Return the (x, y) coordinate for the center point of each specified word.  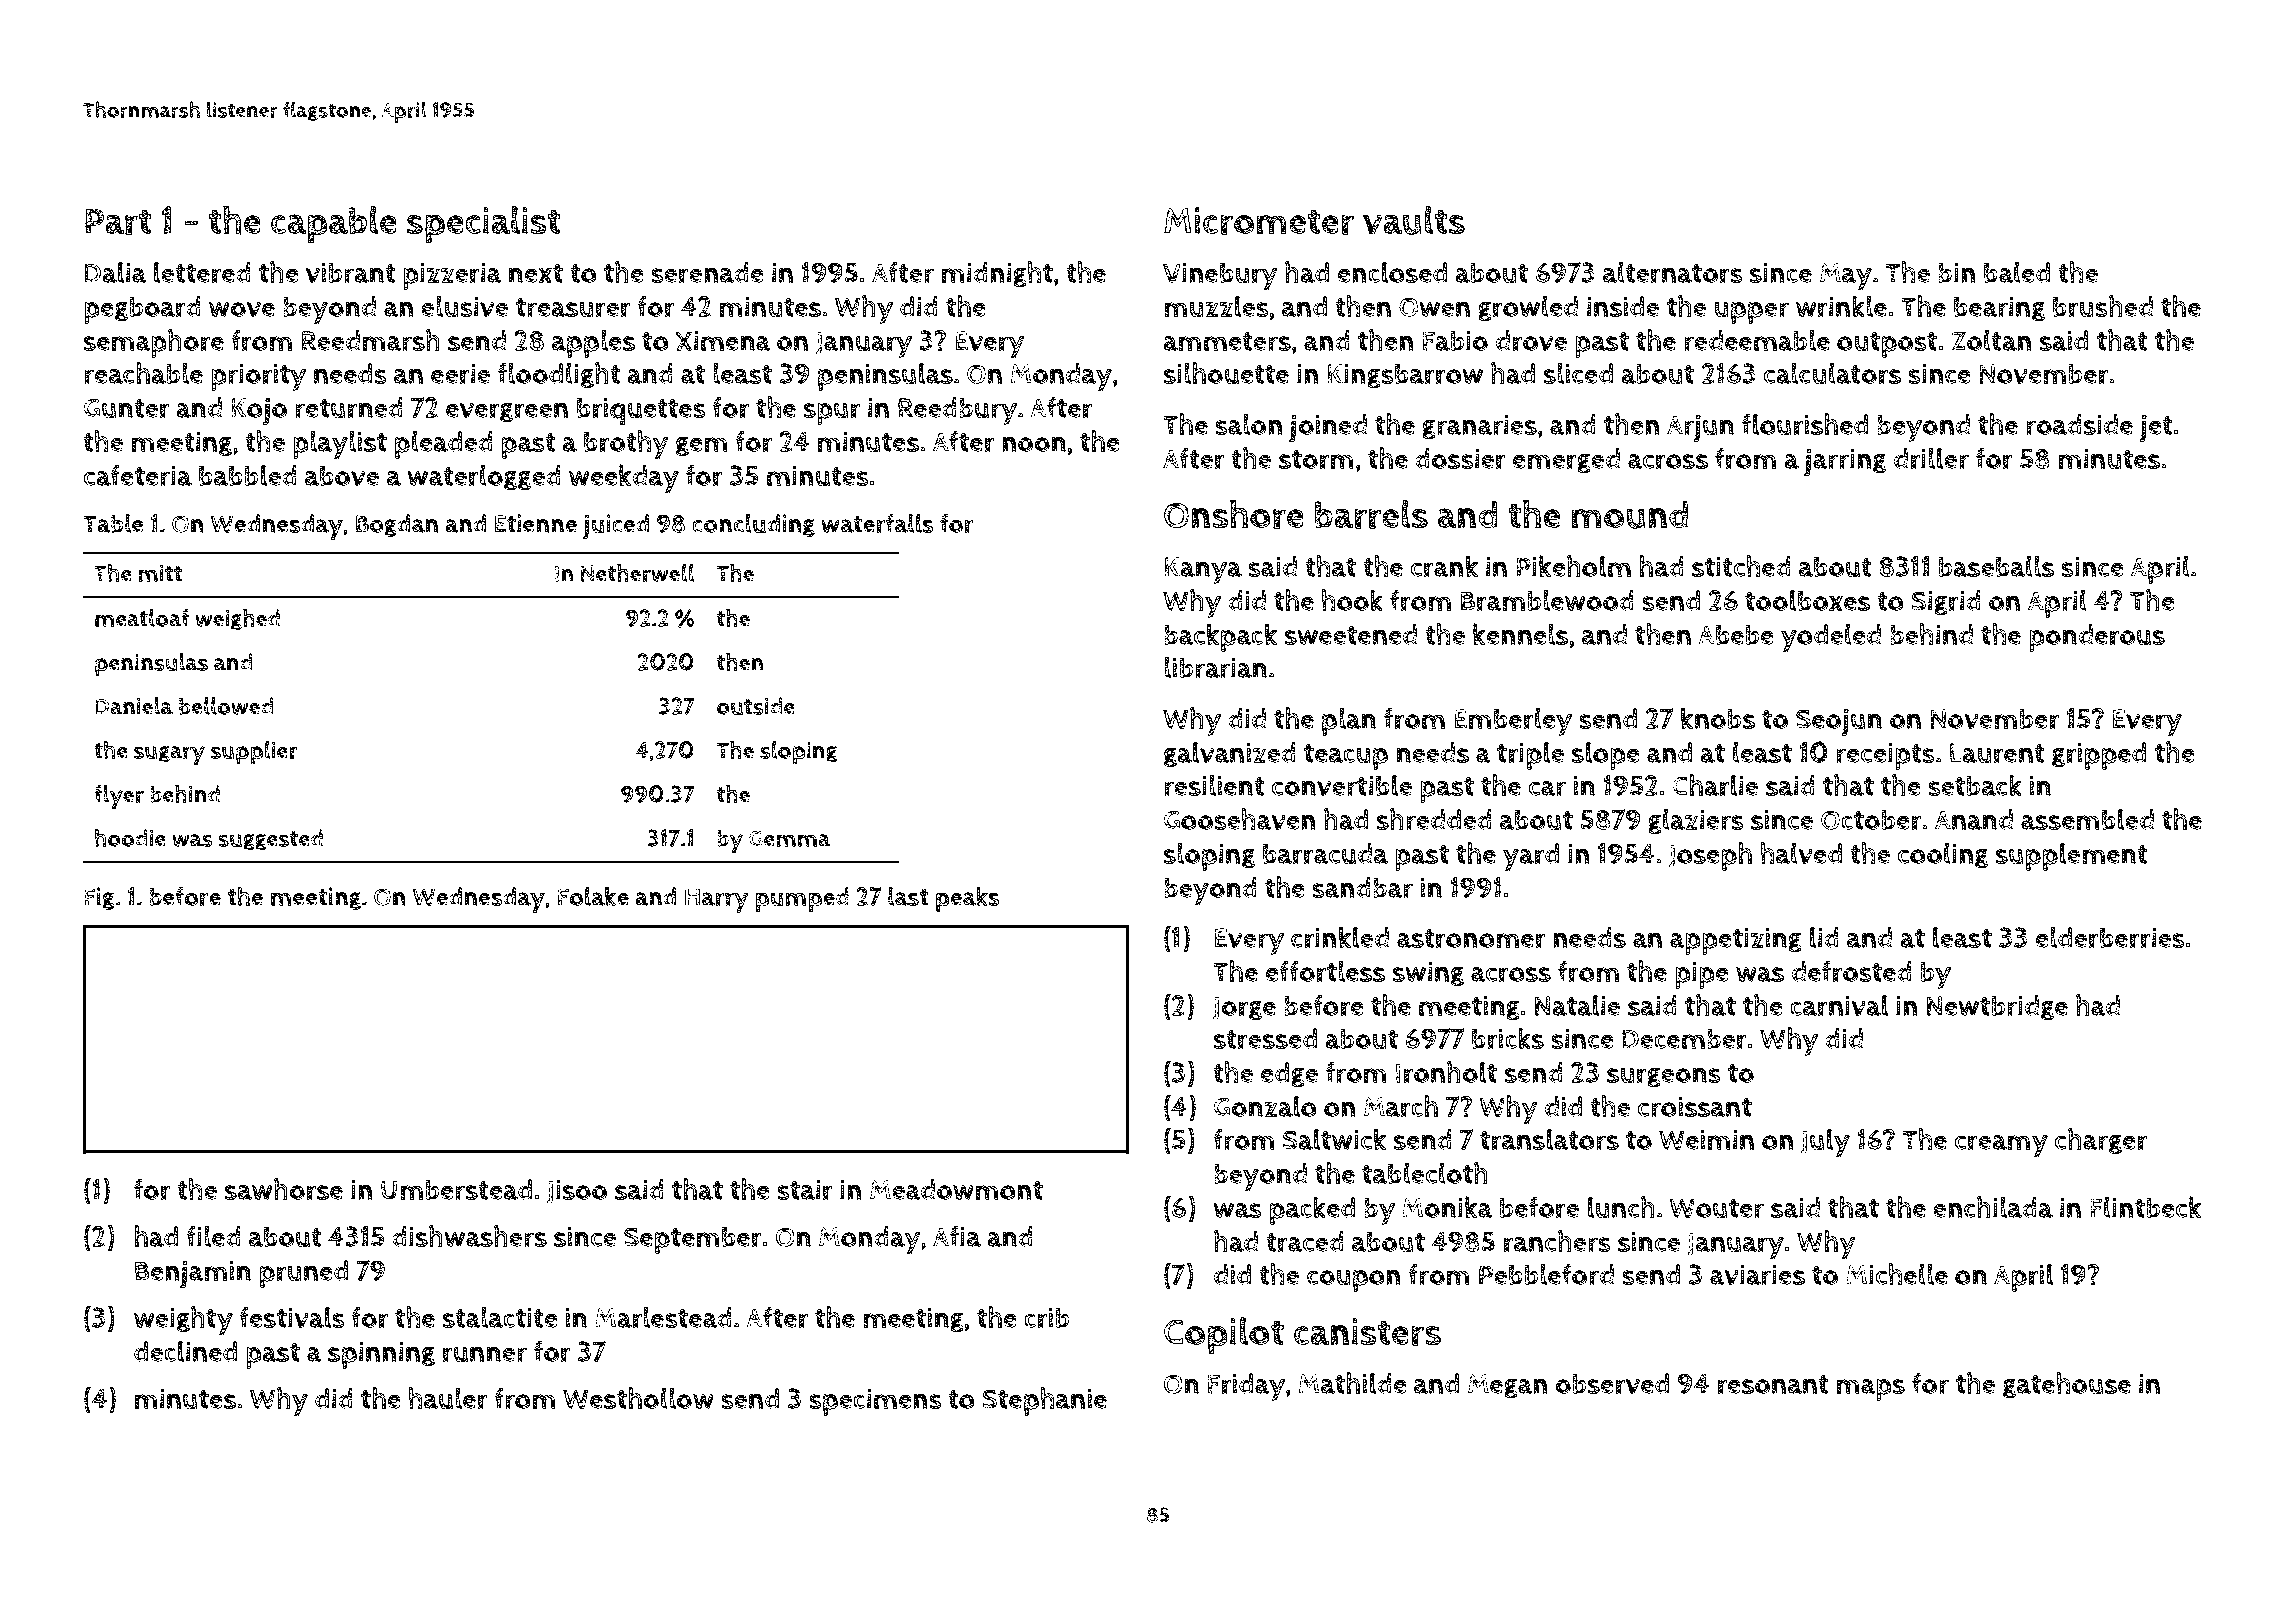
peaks (968, 899)
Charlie (1715, 785)
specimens (875, 1402)
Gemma (790, 839)
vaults (1414, 220)
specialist (484, 224)
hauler (448, 1398)
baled (2017, 272)
